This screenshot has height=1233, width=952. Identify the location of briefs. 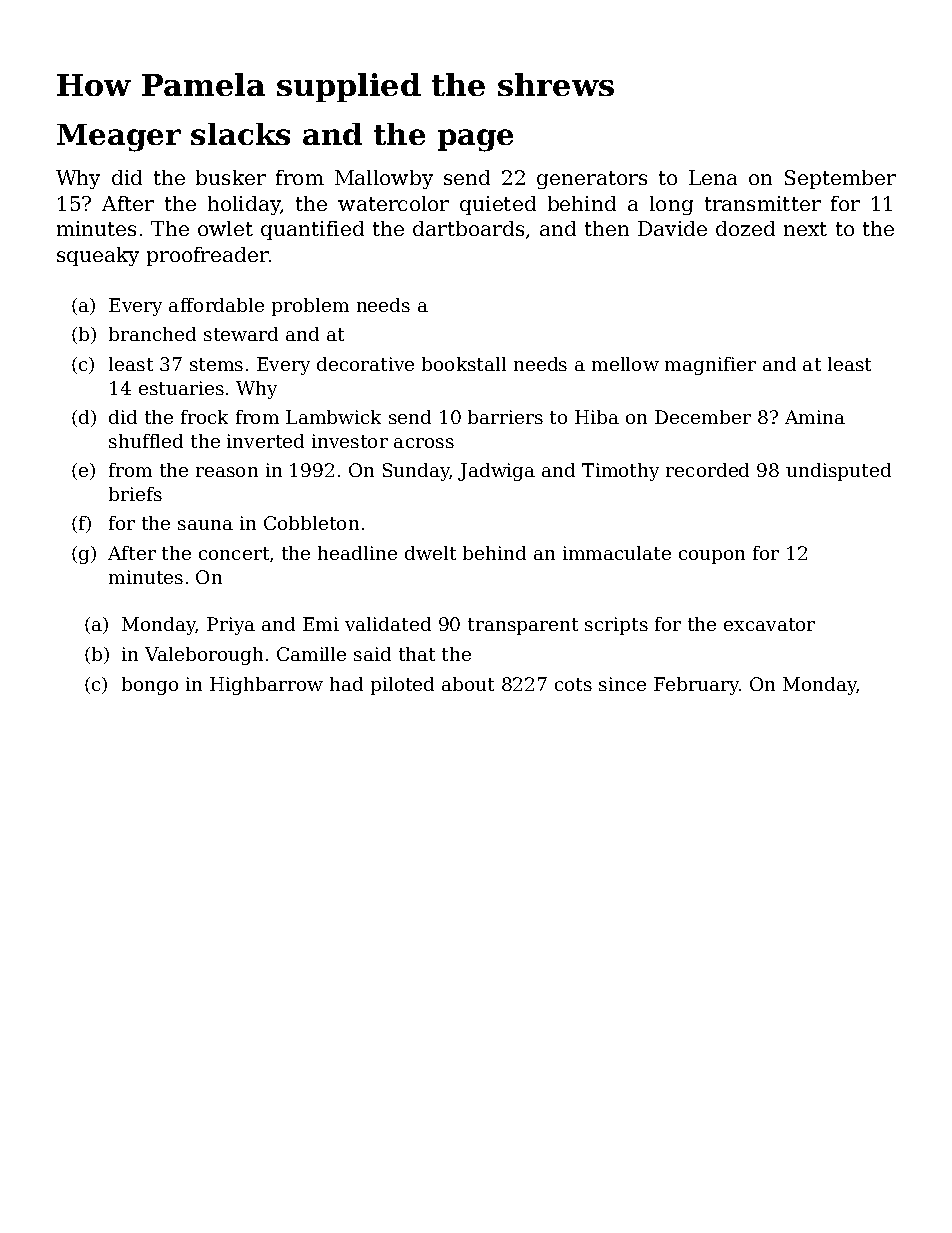
(135, 494).
